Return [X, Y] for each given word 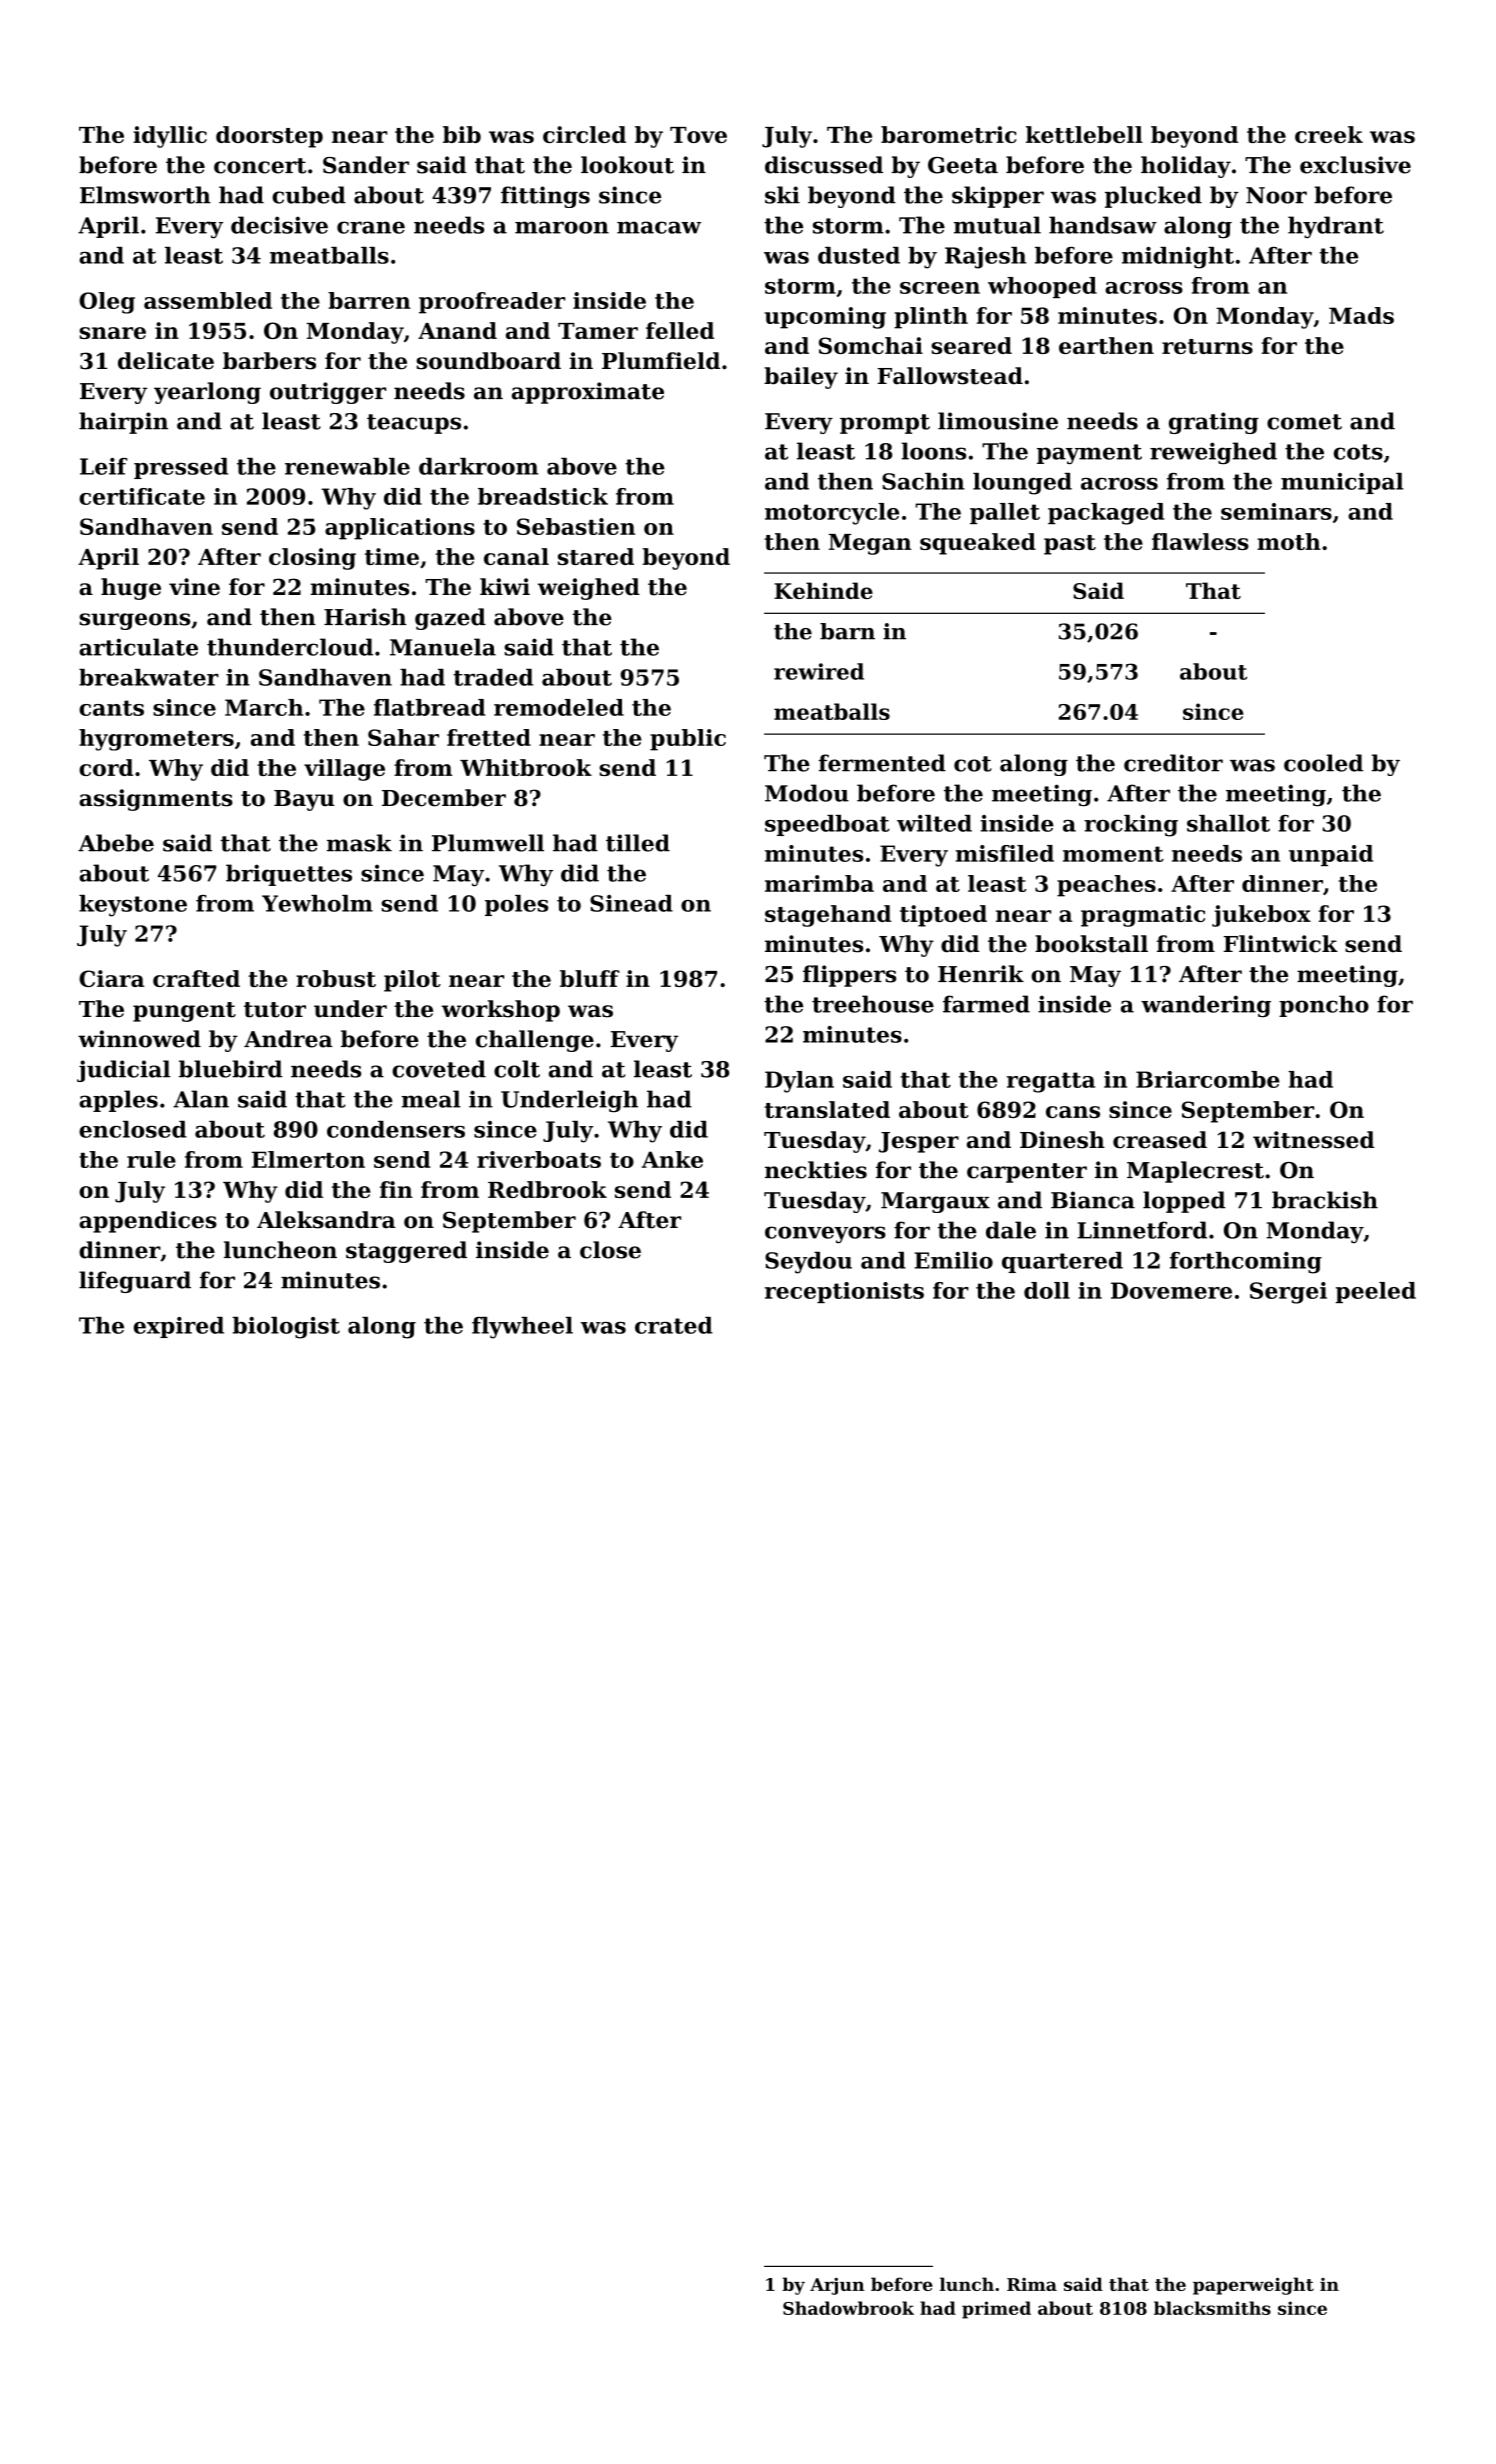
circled [584, 134]
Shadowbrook [848, 2308]
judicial [123, 1071]
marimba [819, 883]
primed [996, 2310]
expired [179, 1327]
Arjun [837, 2286]
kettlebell [1084, 134]
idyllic [170, 137]
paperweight [1253, 2286]
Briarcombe [1208, 1079]
